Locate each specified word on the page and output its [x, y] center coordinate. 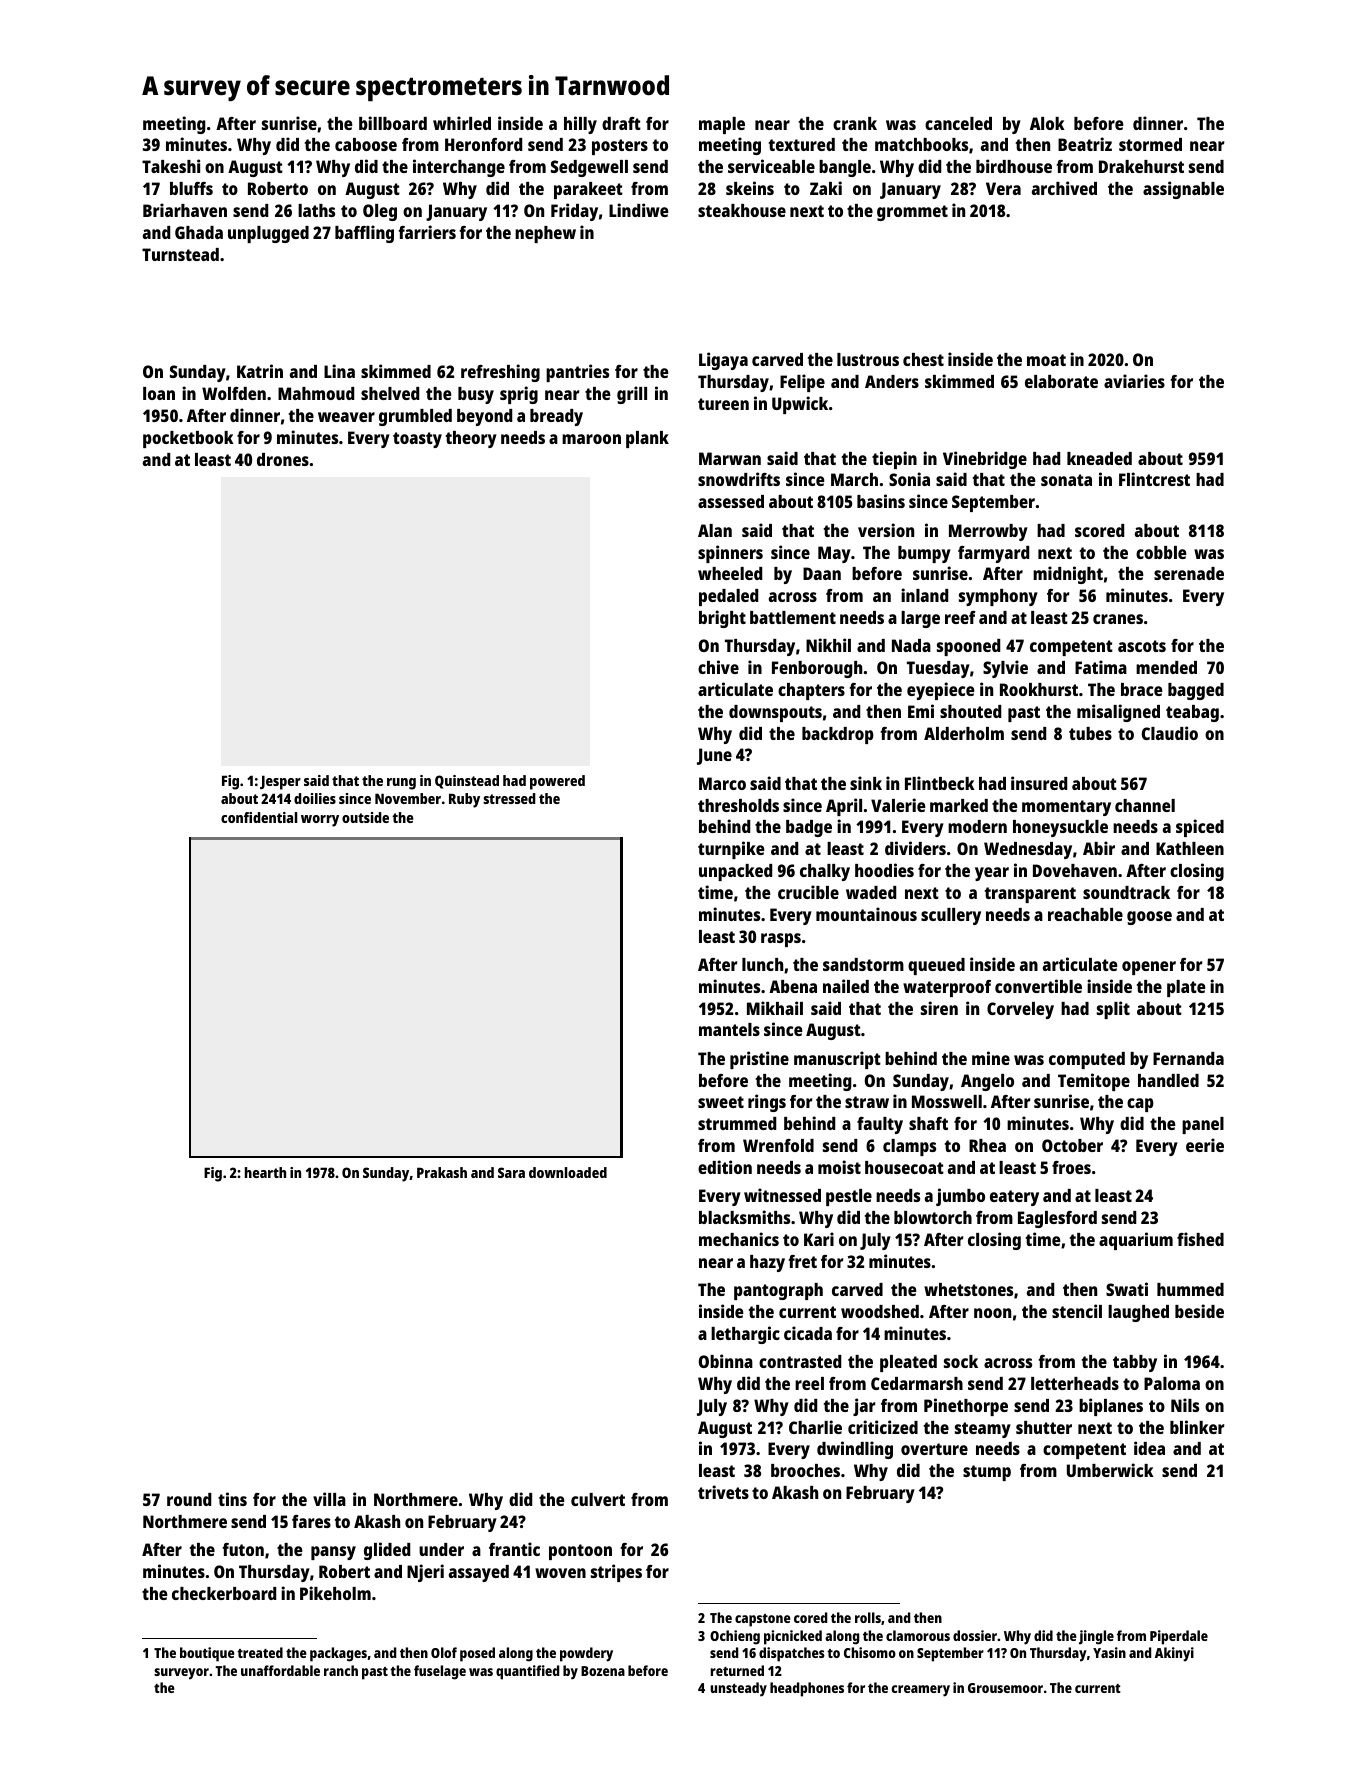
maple [722, 125]
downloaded [568, 1172]
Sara [511, 1172]
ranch [341, 1670]
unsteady [738, 1689]
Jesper [280, 782]
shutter [1044, 1427]
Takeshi [171, 166]
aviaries [1134, 381]
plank [647, 439]
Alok [1047, 123]
